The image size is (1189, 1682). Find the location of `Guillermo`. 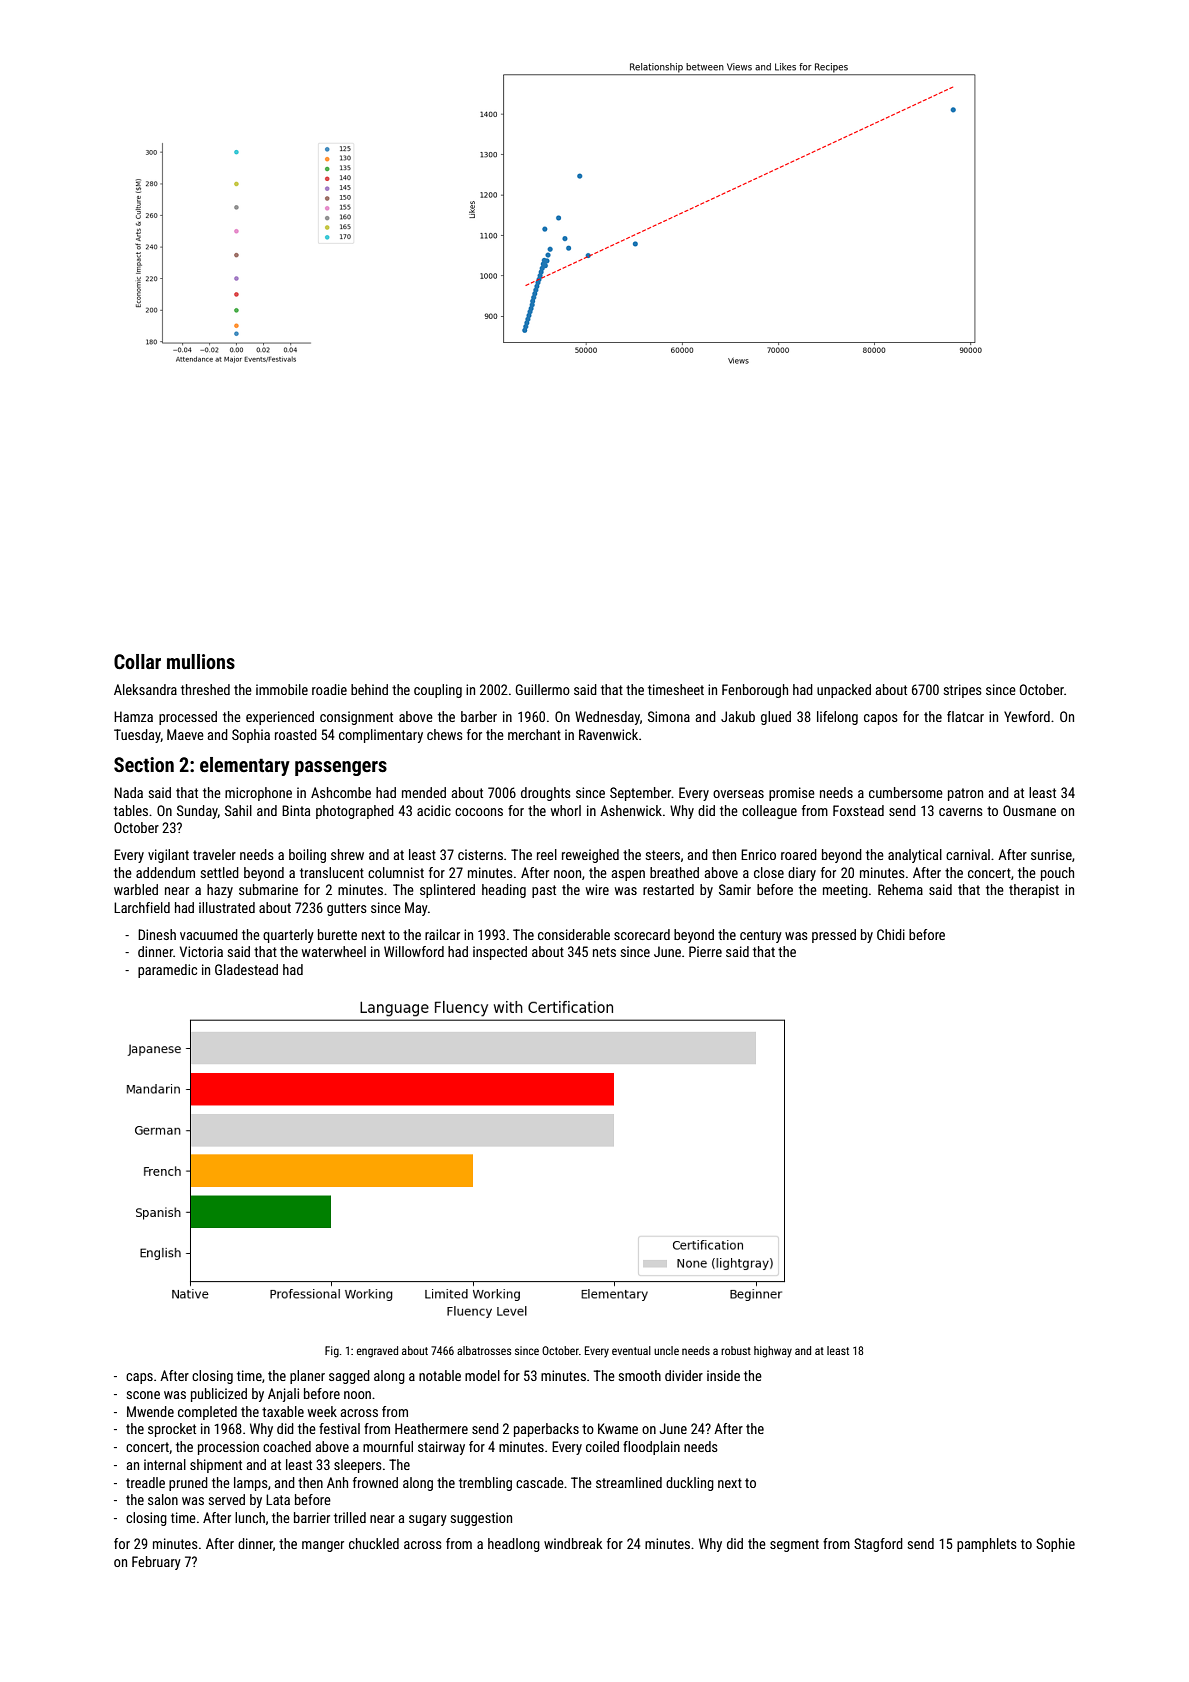

Guillermo is located at coordinates (543, 689).
